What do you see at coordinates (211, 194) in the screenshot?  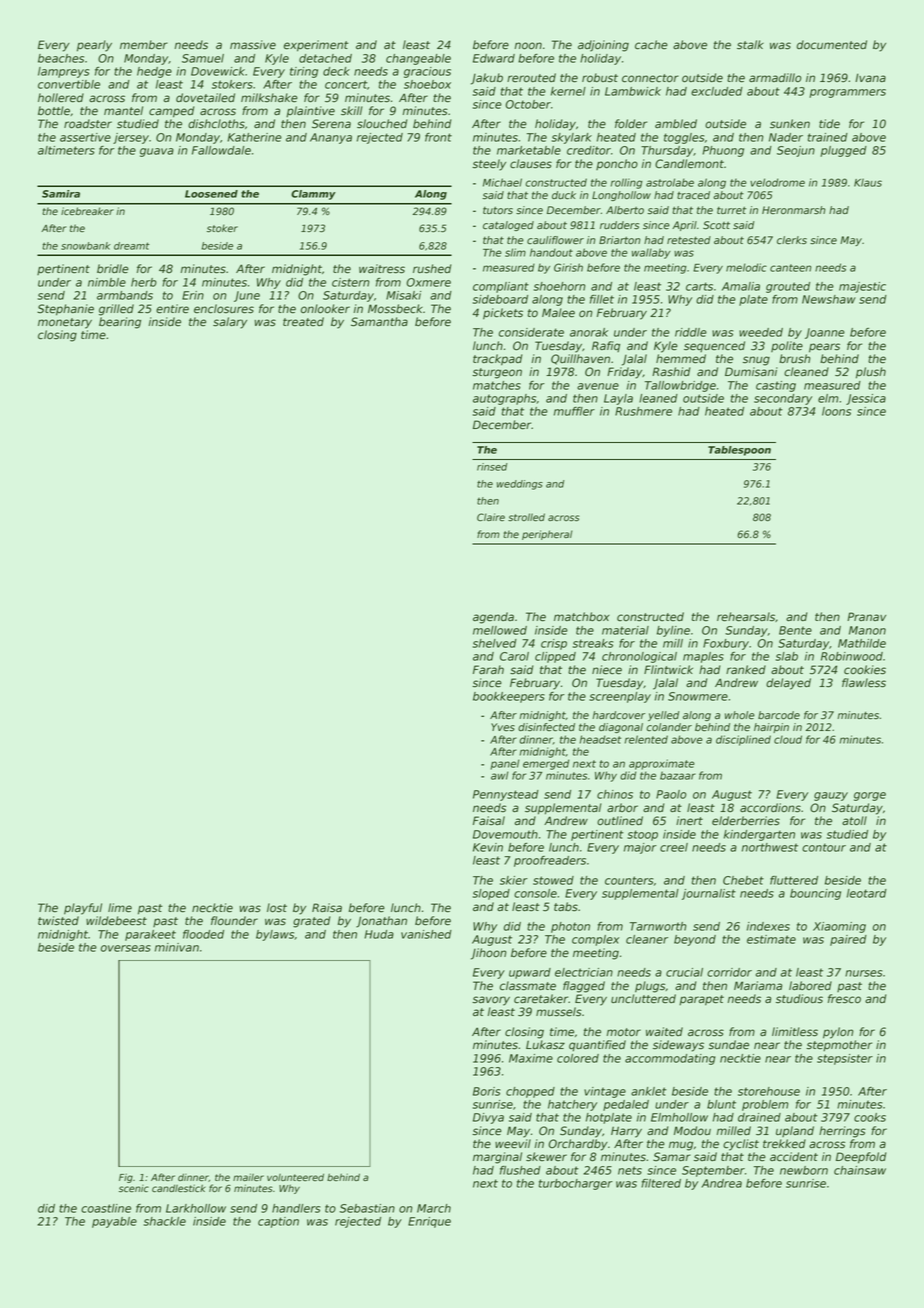 I see `Loosened` at bounding box center [211, 194].
